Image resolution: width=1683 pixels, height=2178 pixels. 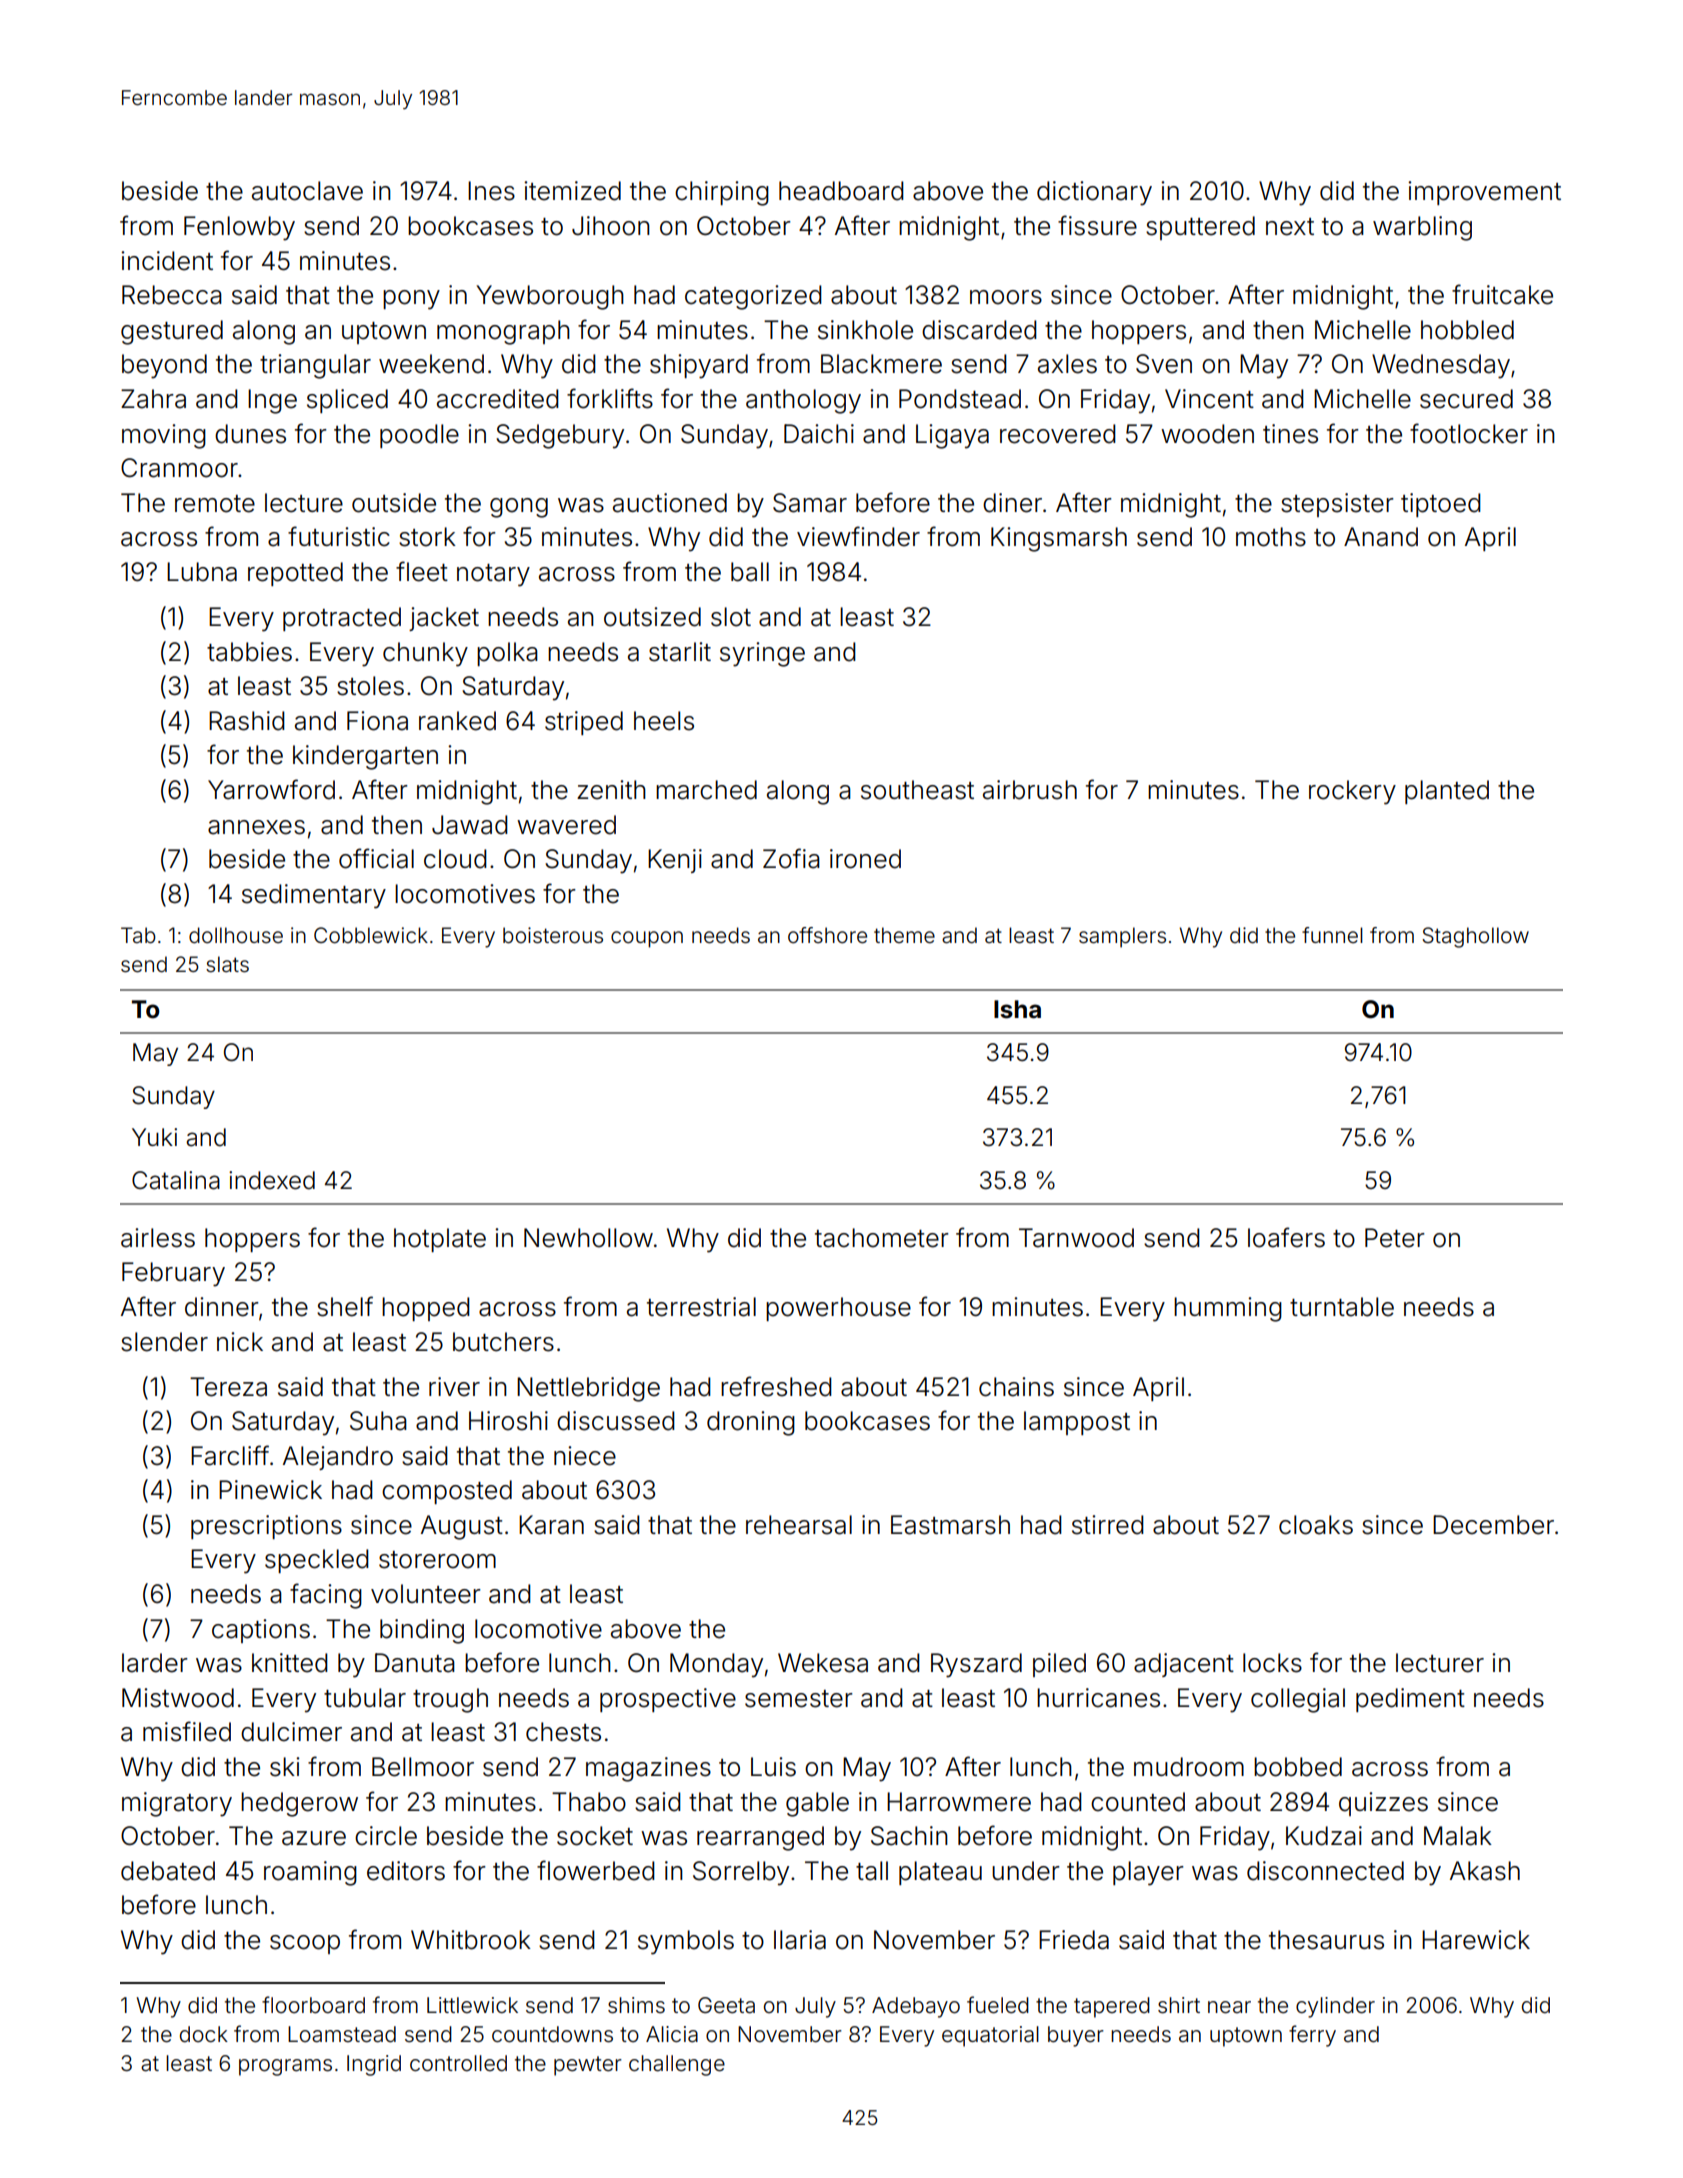 What do you see at coordinates (227, 964) in the screenshot?
I see `slats` at bounding box center [227, 964].
